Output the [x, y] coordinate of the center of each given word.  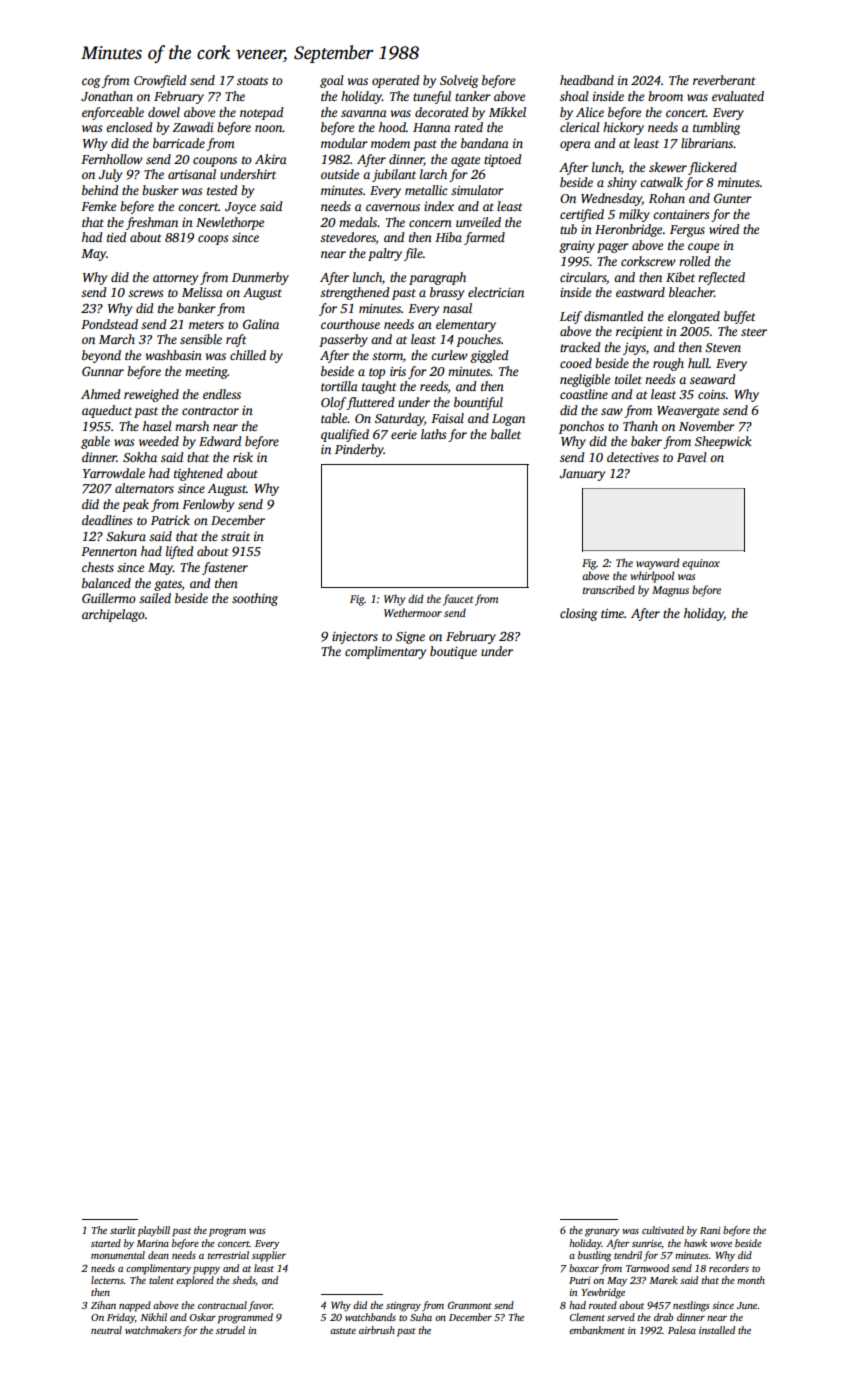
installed [717, 1330]
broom [665, 96]
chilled [248, 355]
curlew [449, 355]
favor [260, 1306]
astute [343, 1331]
